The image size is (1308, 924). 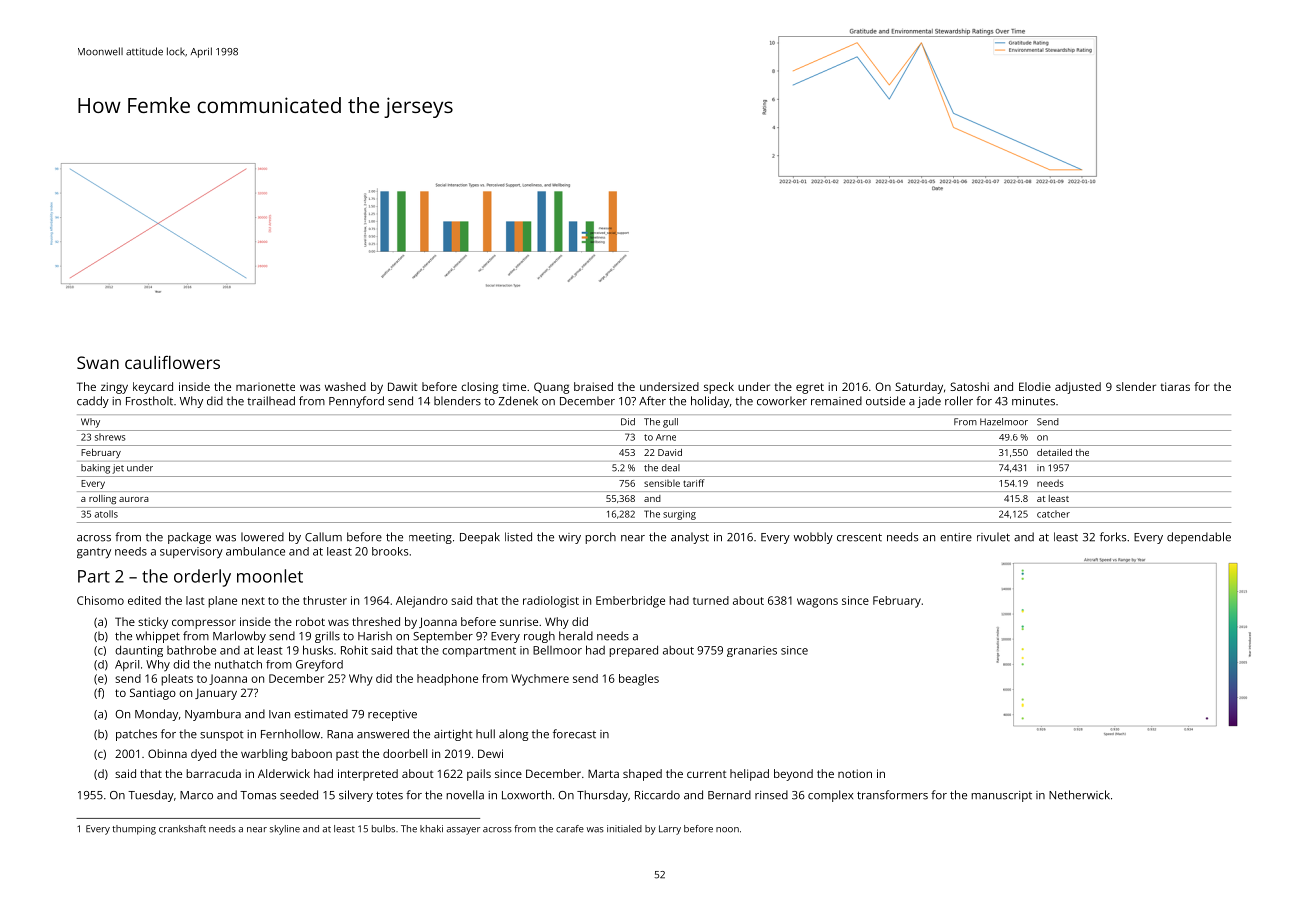 I want to click on notion, so click(x=855, y=773).
